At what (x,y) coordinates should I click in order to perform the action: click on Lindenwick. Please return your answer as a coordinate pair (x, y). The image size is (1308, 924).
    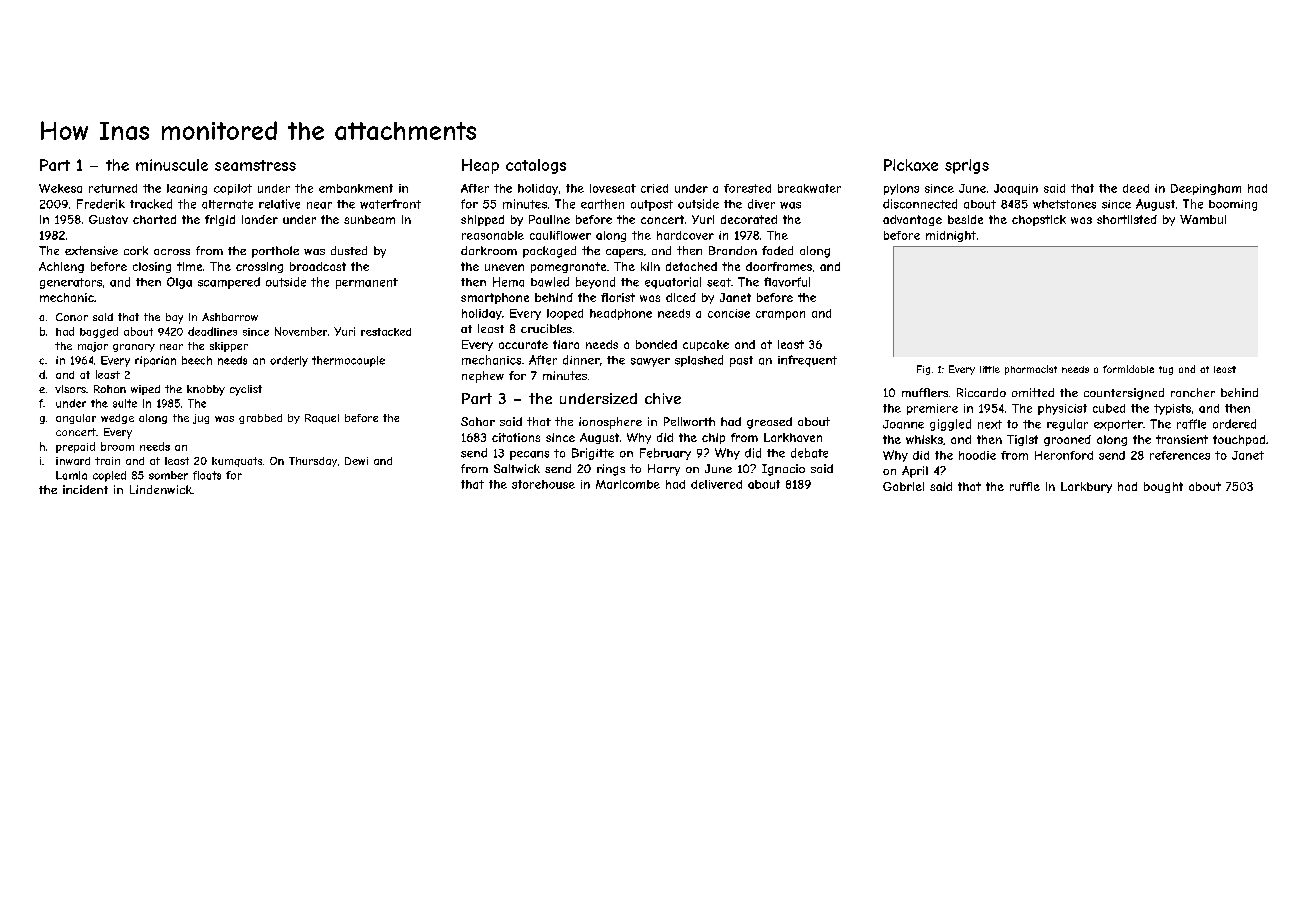
    Looking at the image, I should click on (161, 489).
